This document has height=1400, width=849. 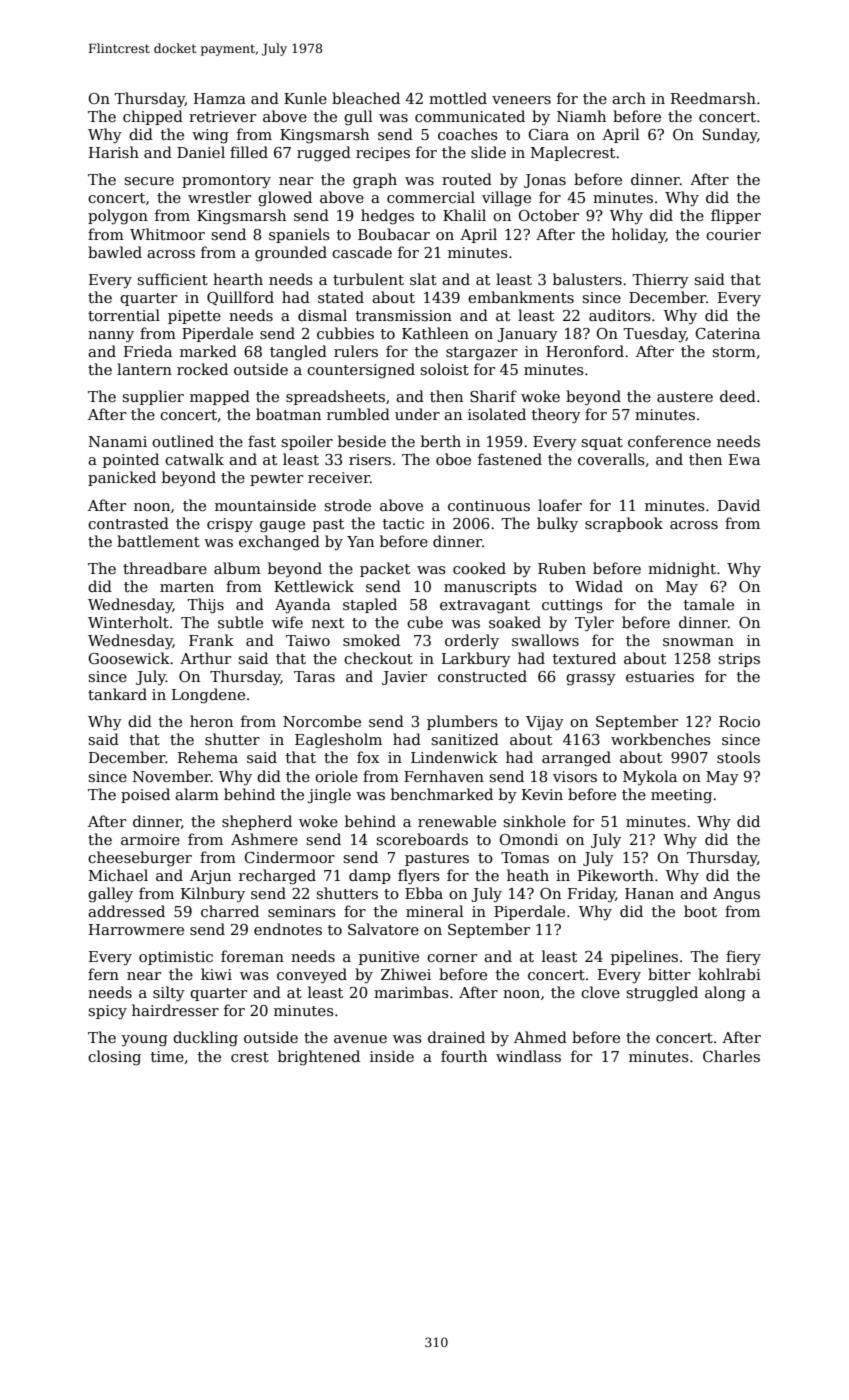 What do you see at coordinates (205, 1039) in the document?
I see `duckling` at bounding box center [205, 1039].
